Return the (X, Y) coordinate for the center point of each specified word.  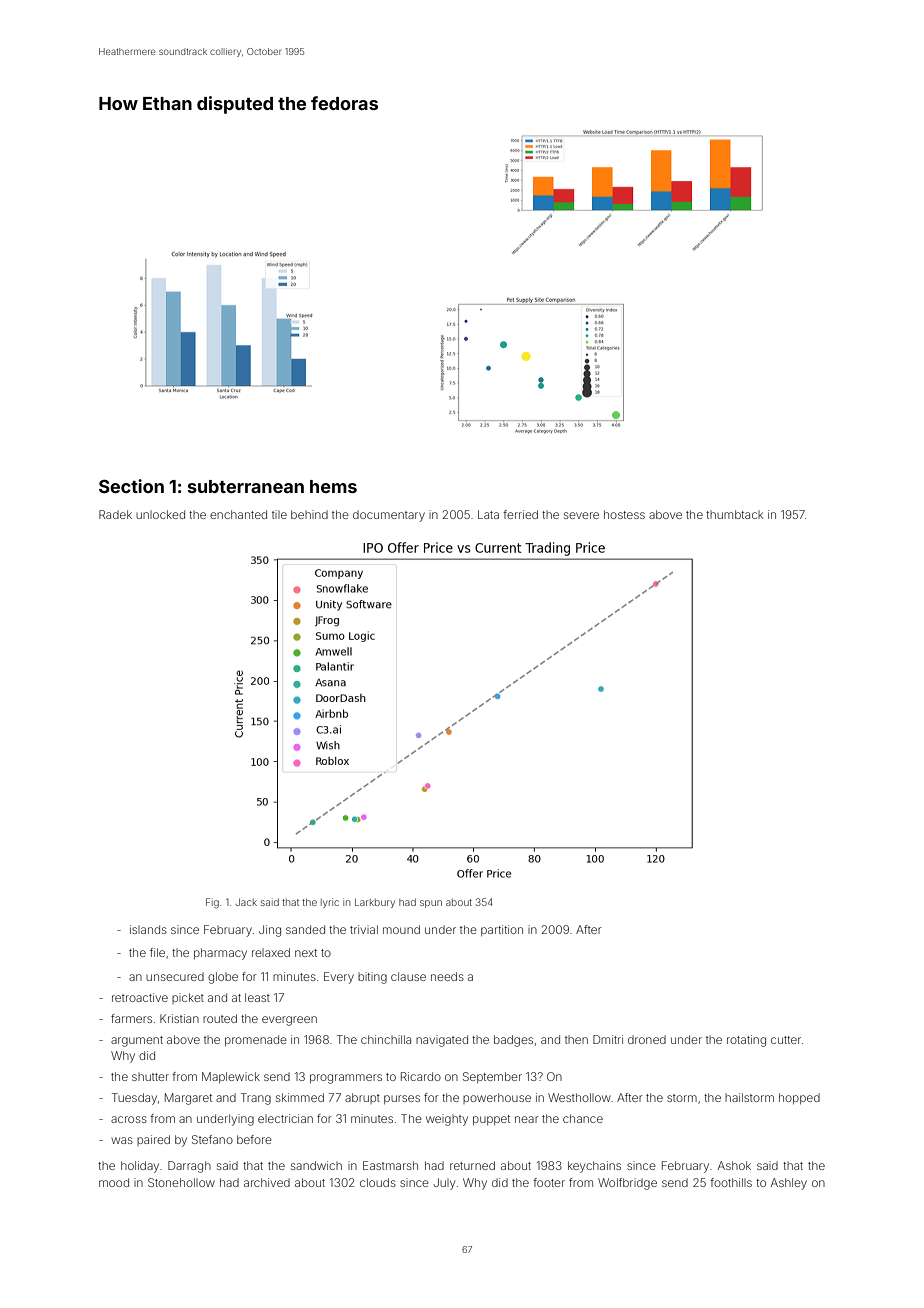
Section (131, 486)
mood (114, 1182)
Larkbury (375, 903)
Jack (246, 902)
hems (333, 486)
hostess (624, 514)
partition (502, 930)
